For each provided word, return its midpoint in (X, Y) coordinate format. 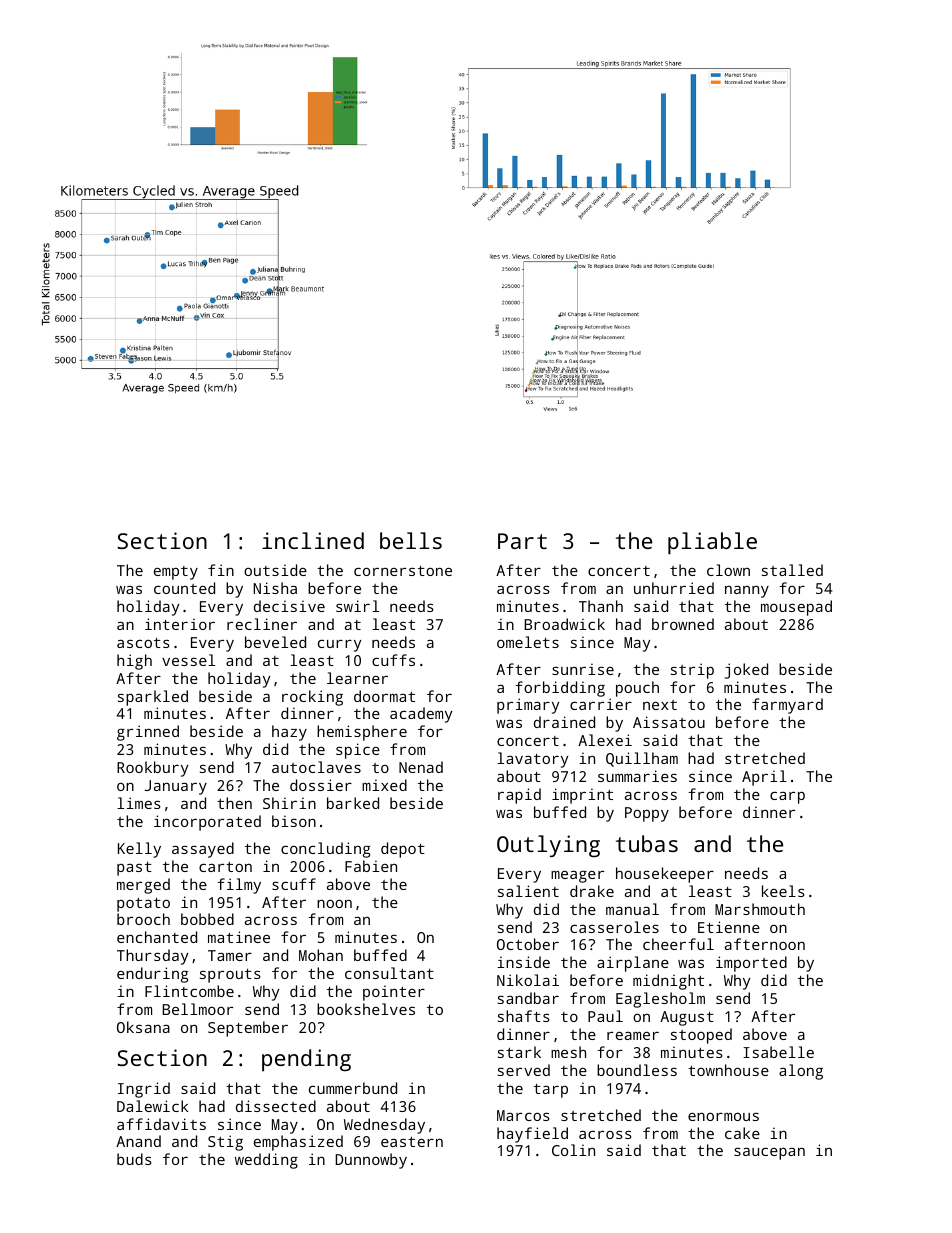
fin (221, 570)
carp (787, 797)
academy (421, 715)
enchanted (157, 937)
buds (134, 1159)
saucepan (769, 1153)
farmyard (787, 706)
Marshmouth (760, 909)
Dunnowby (371, 1161)
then (234, 803)
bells (411, 540)
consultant (389, 973)
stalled (792, 570)
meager (577, 876)
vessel (188, 660)
